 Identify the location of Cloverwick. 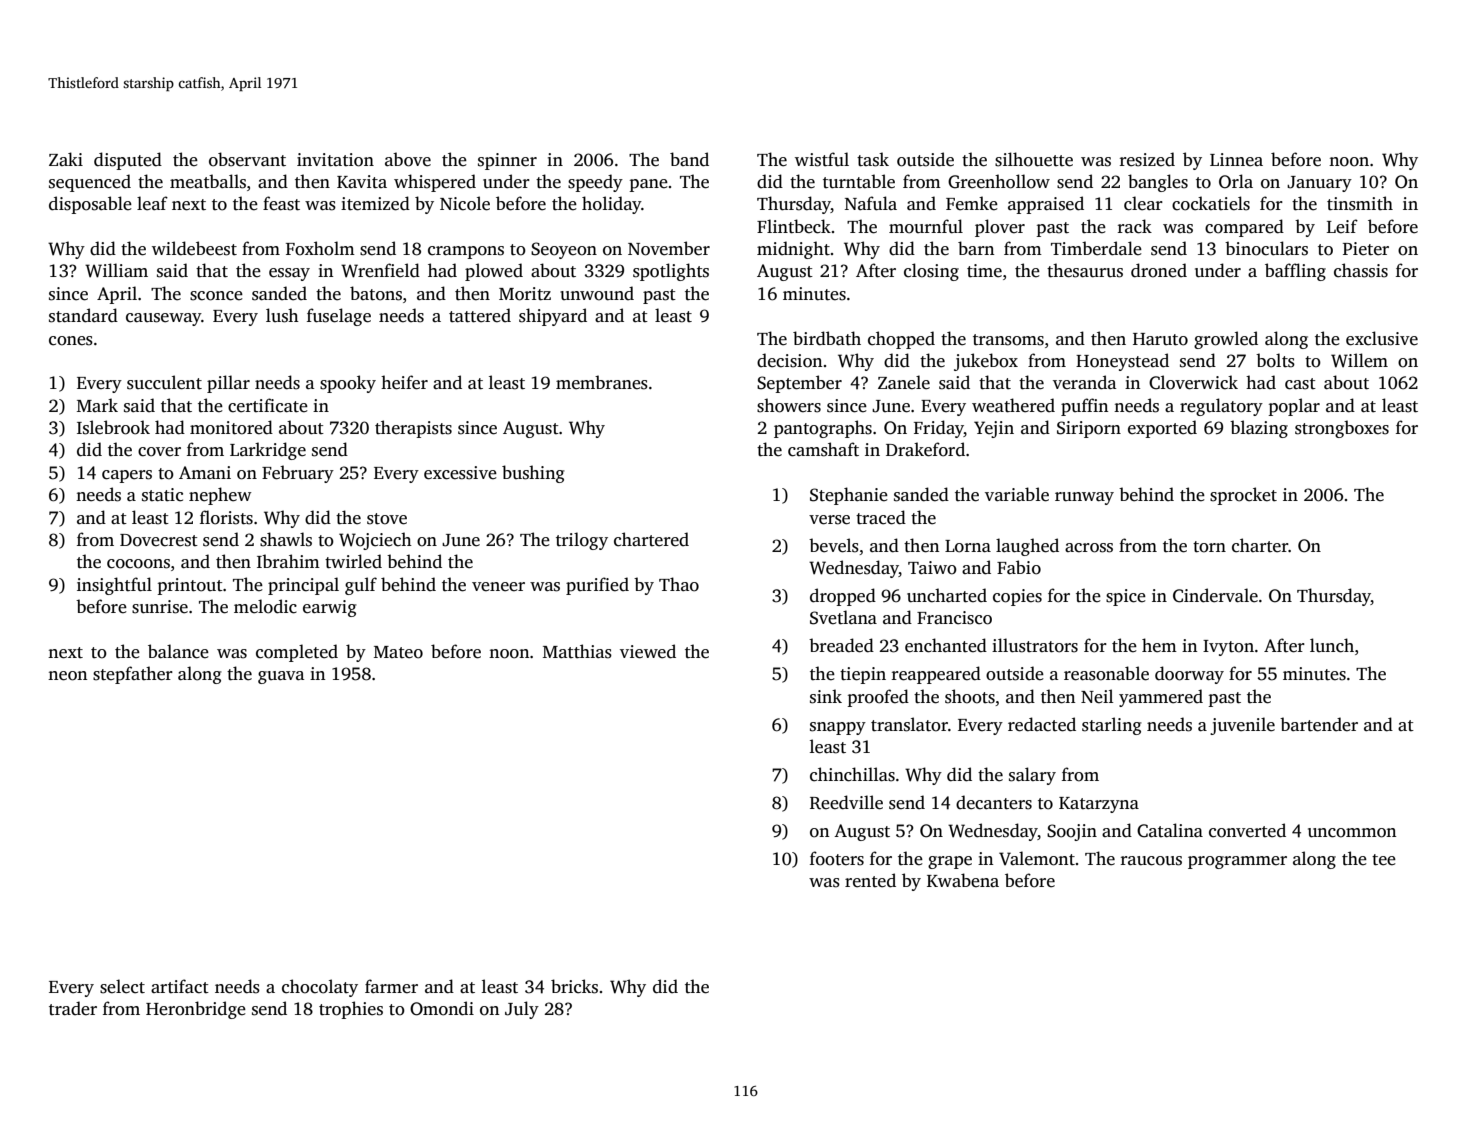
(1193, 382).
